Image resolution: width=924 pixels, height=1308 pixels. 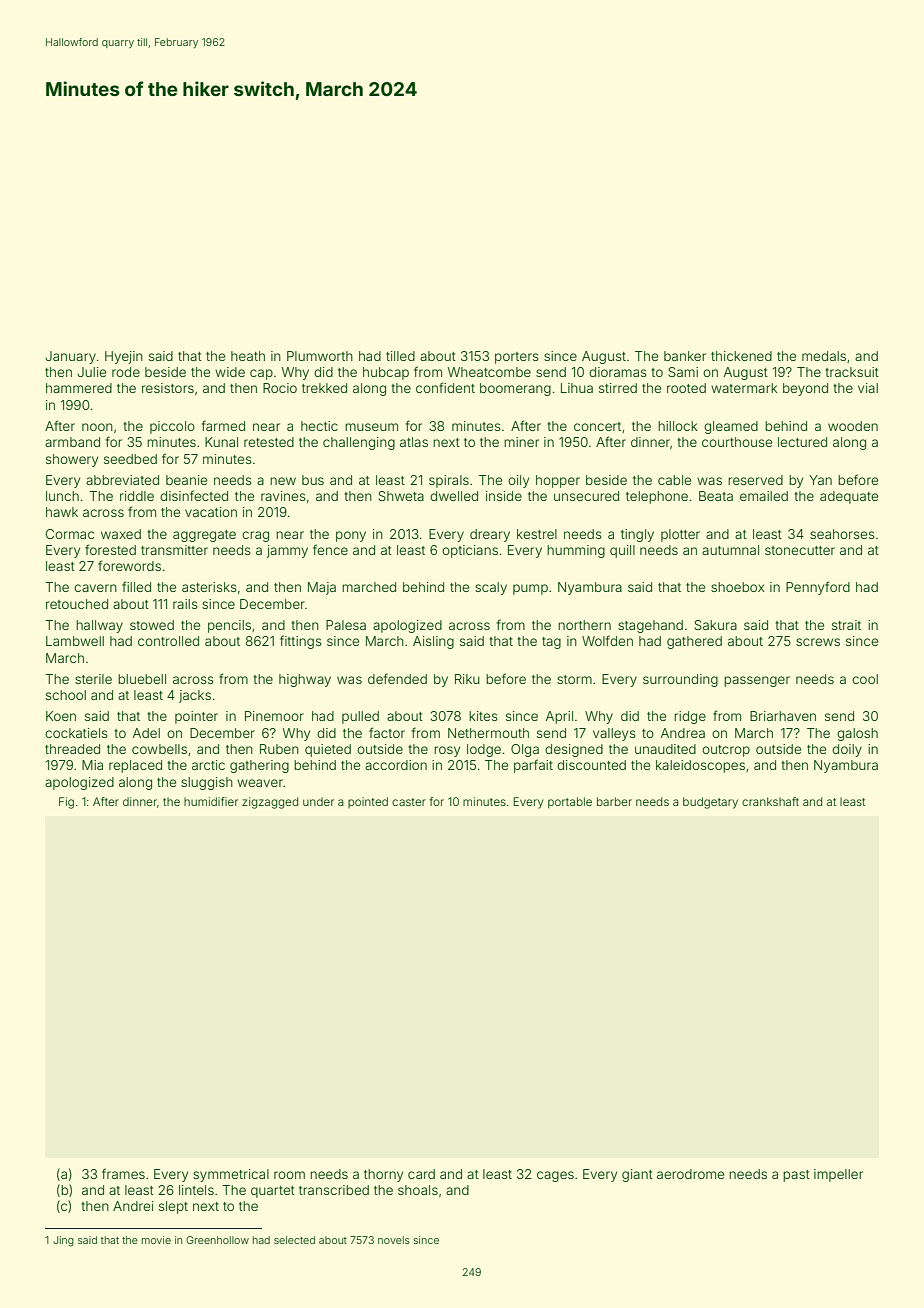 What do you see at coordinates (757, 681) in the page?
I see `passenger` at bounding box center [757, 681].
